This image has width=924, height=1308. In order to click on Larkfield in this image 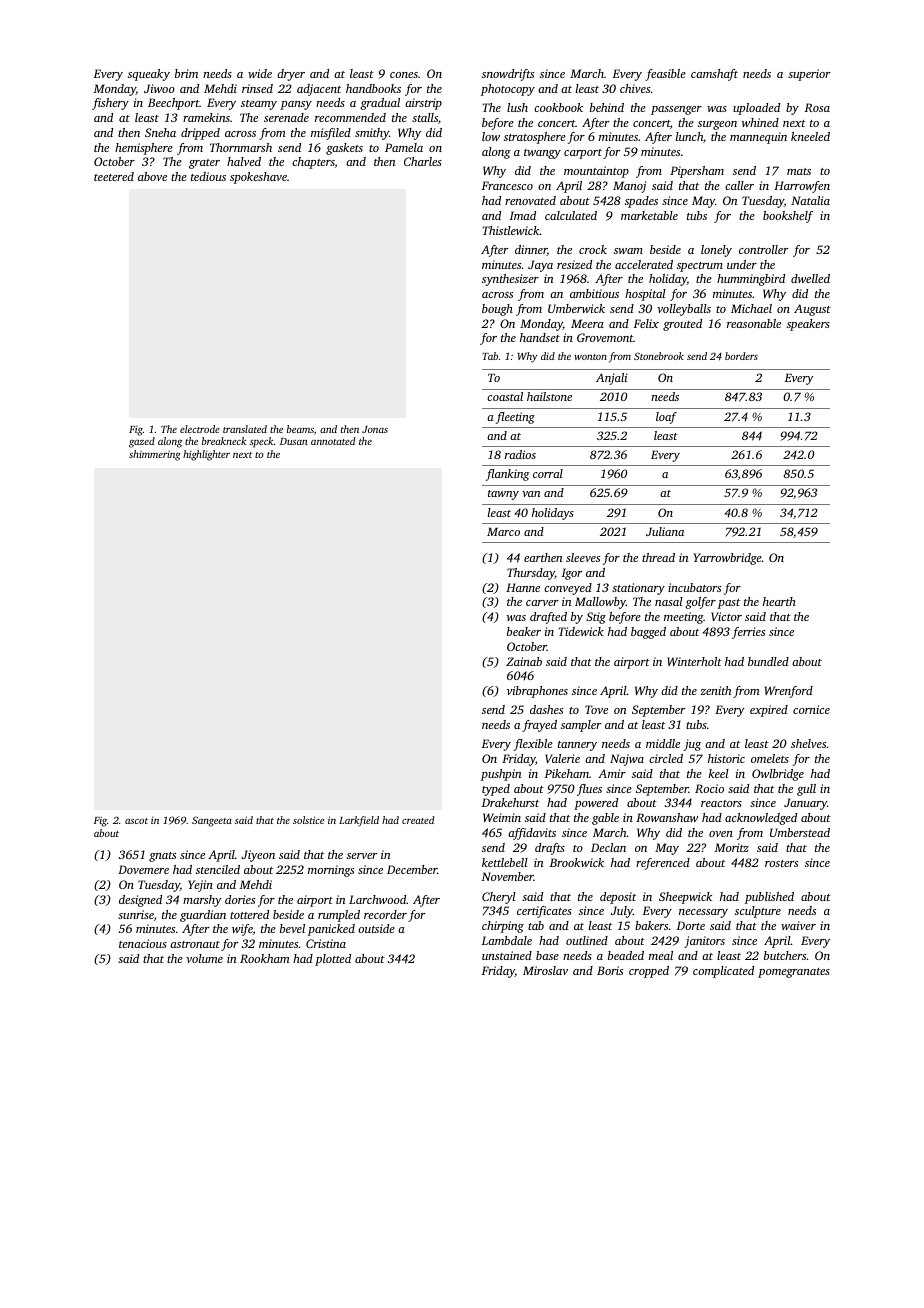, I will do `click(359, 821)`.
